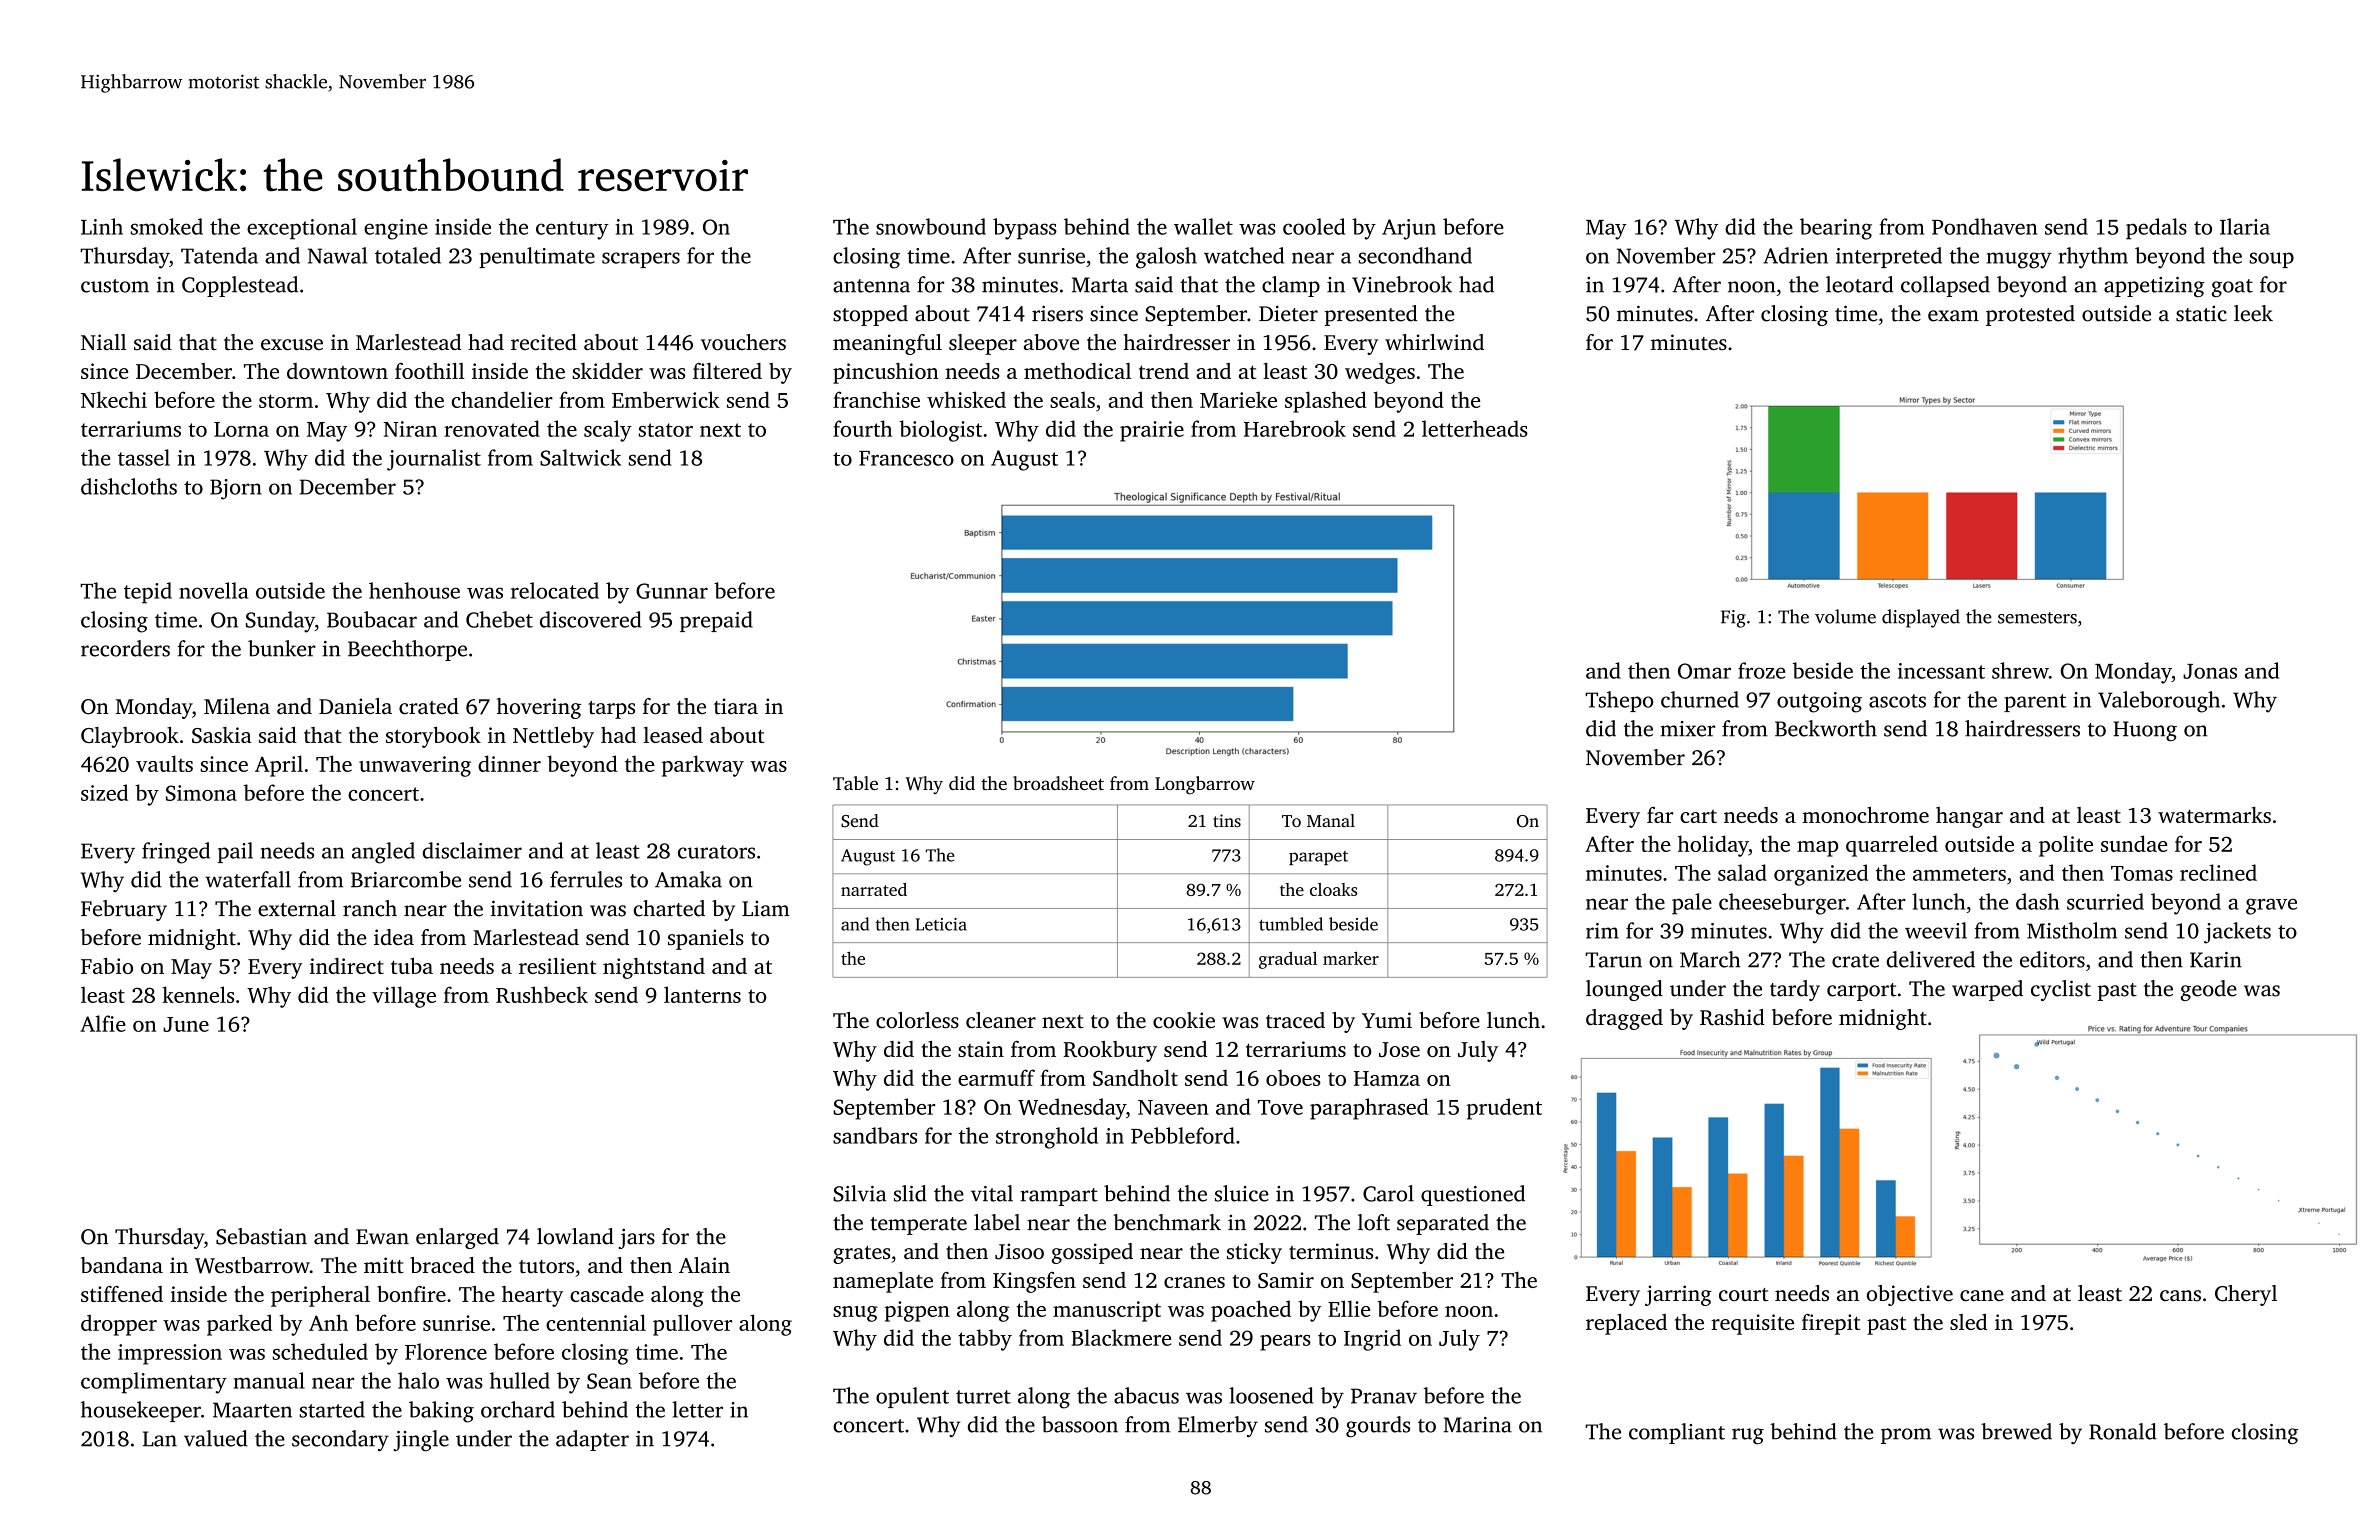 This page has width=2380, height=1540. I want to click on cane, so click(1982, 1295).
